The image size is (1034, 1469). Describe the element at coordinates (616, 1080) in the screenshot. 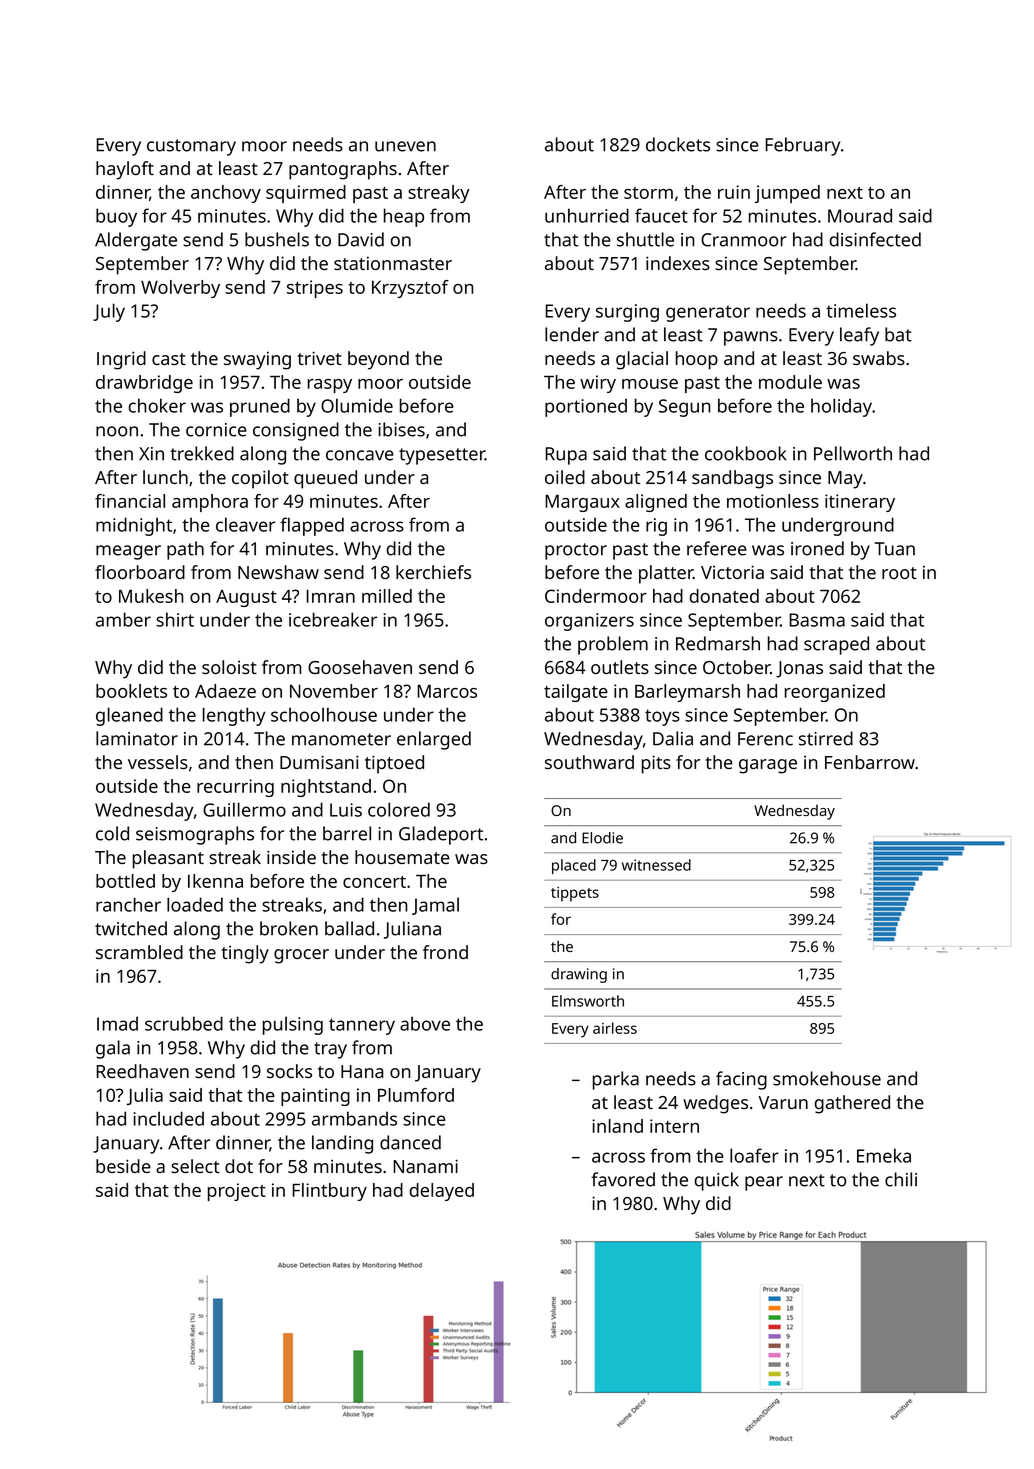

I see `parka` at that location.
